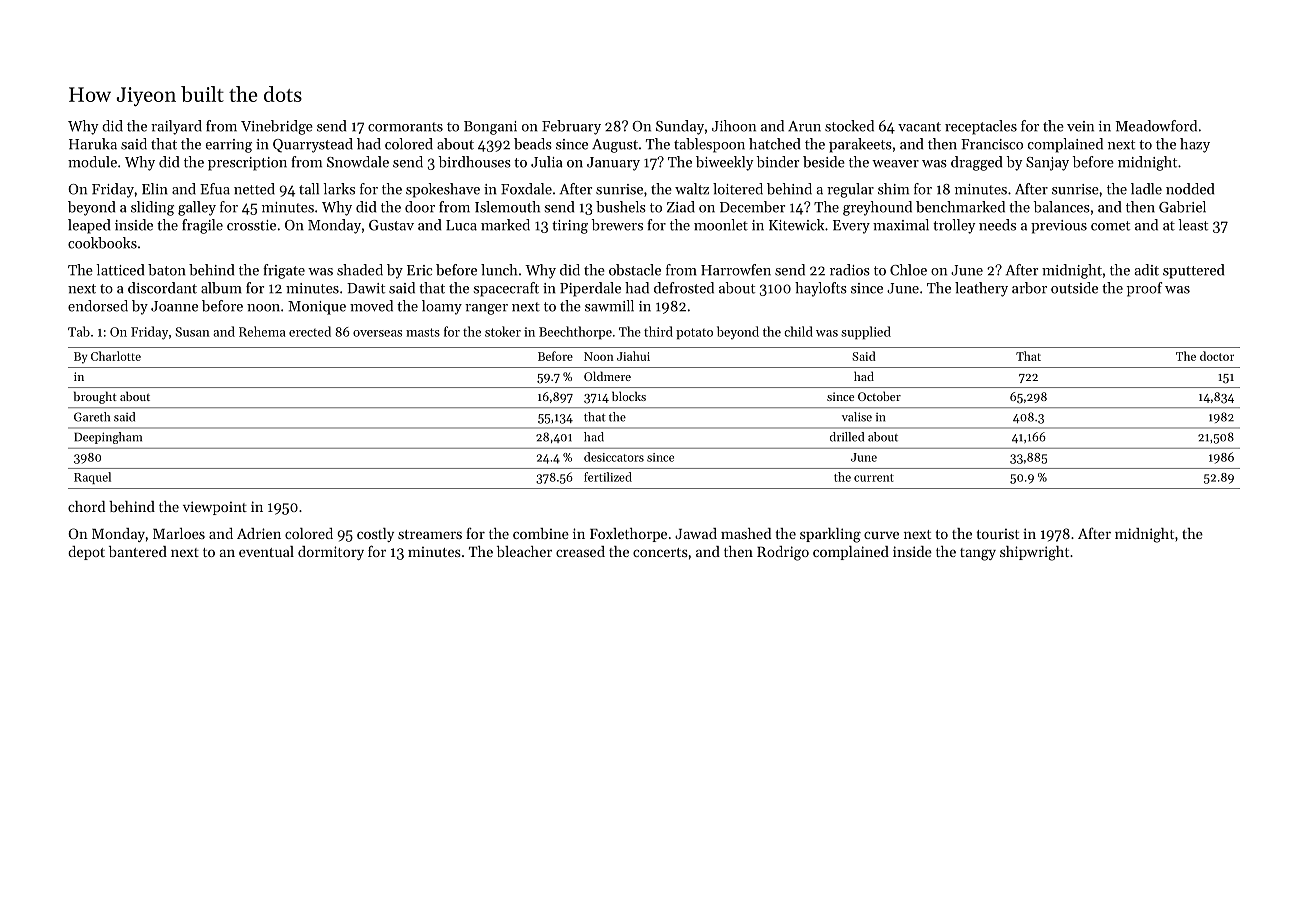 The height and width of the screenshot is (924, 1308). Describe the element at coordinates (629, 396) in the screenshot. I see `blocks` at that location.
